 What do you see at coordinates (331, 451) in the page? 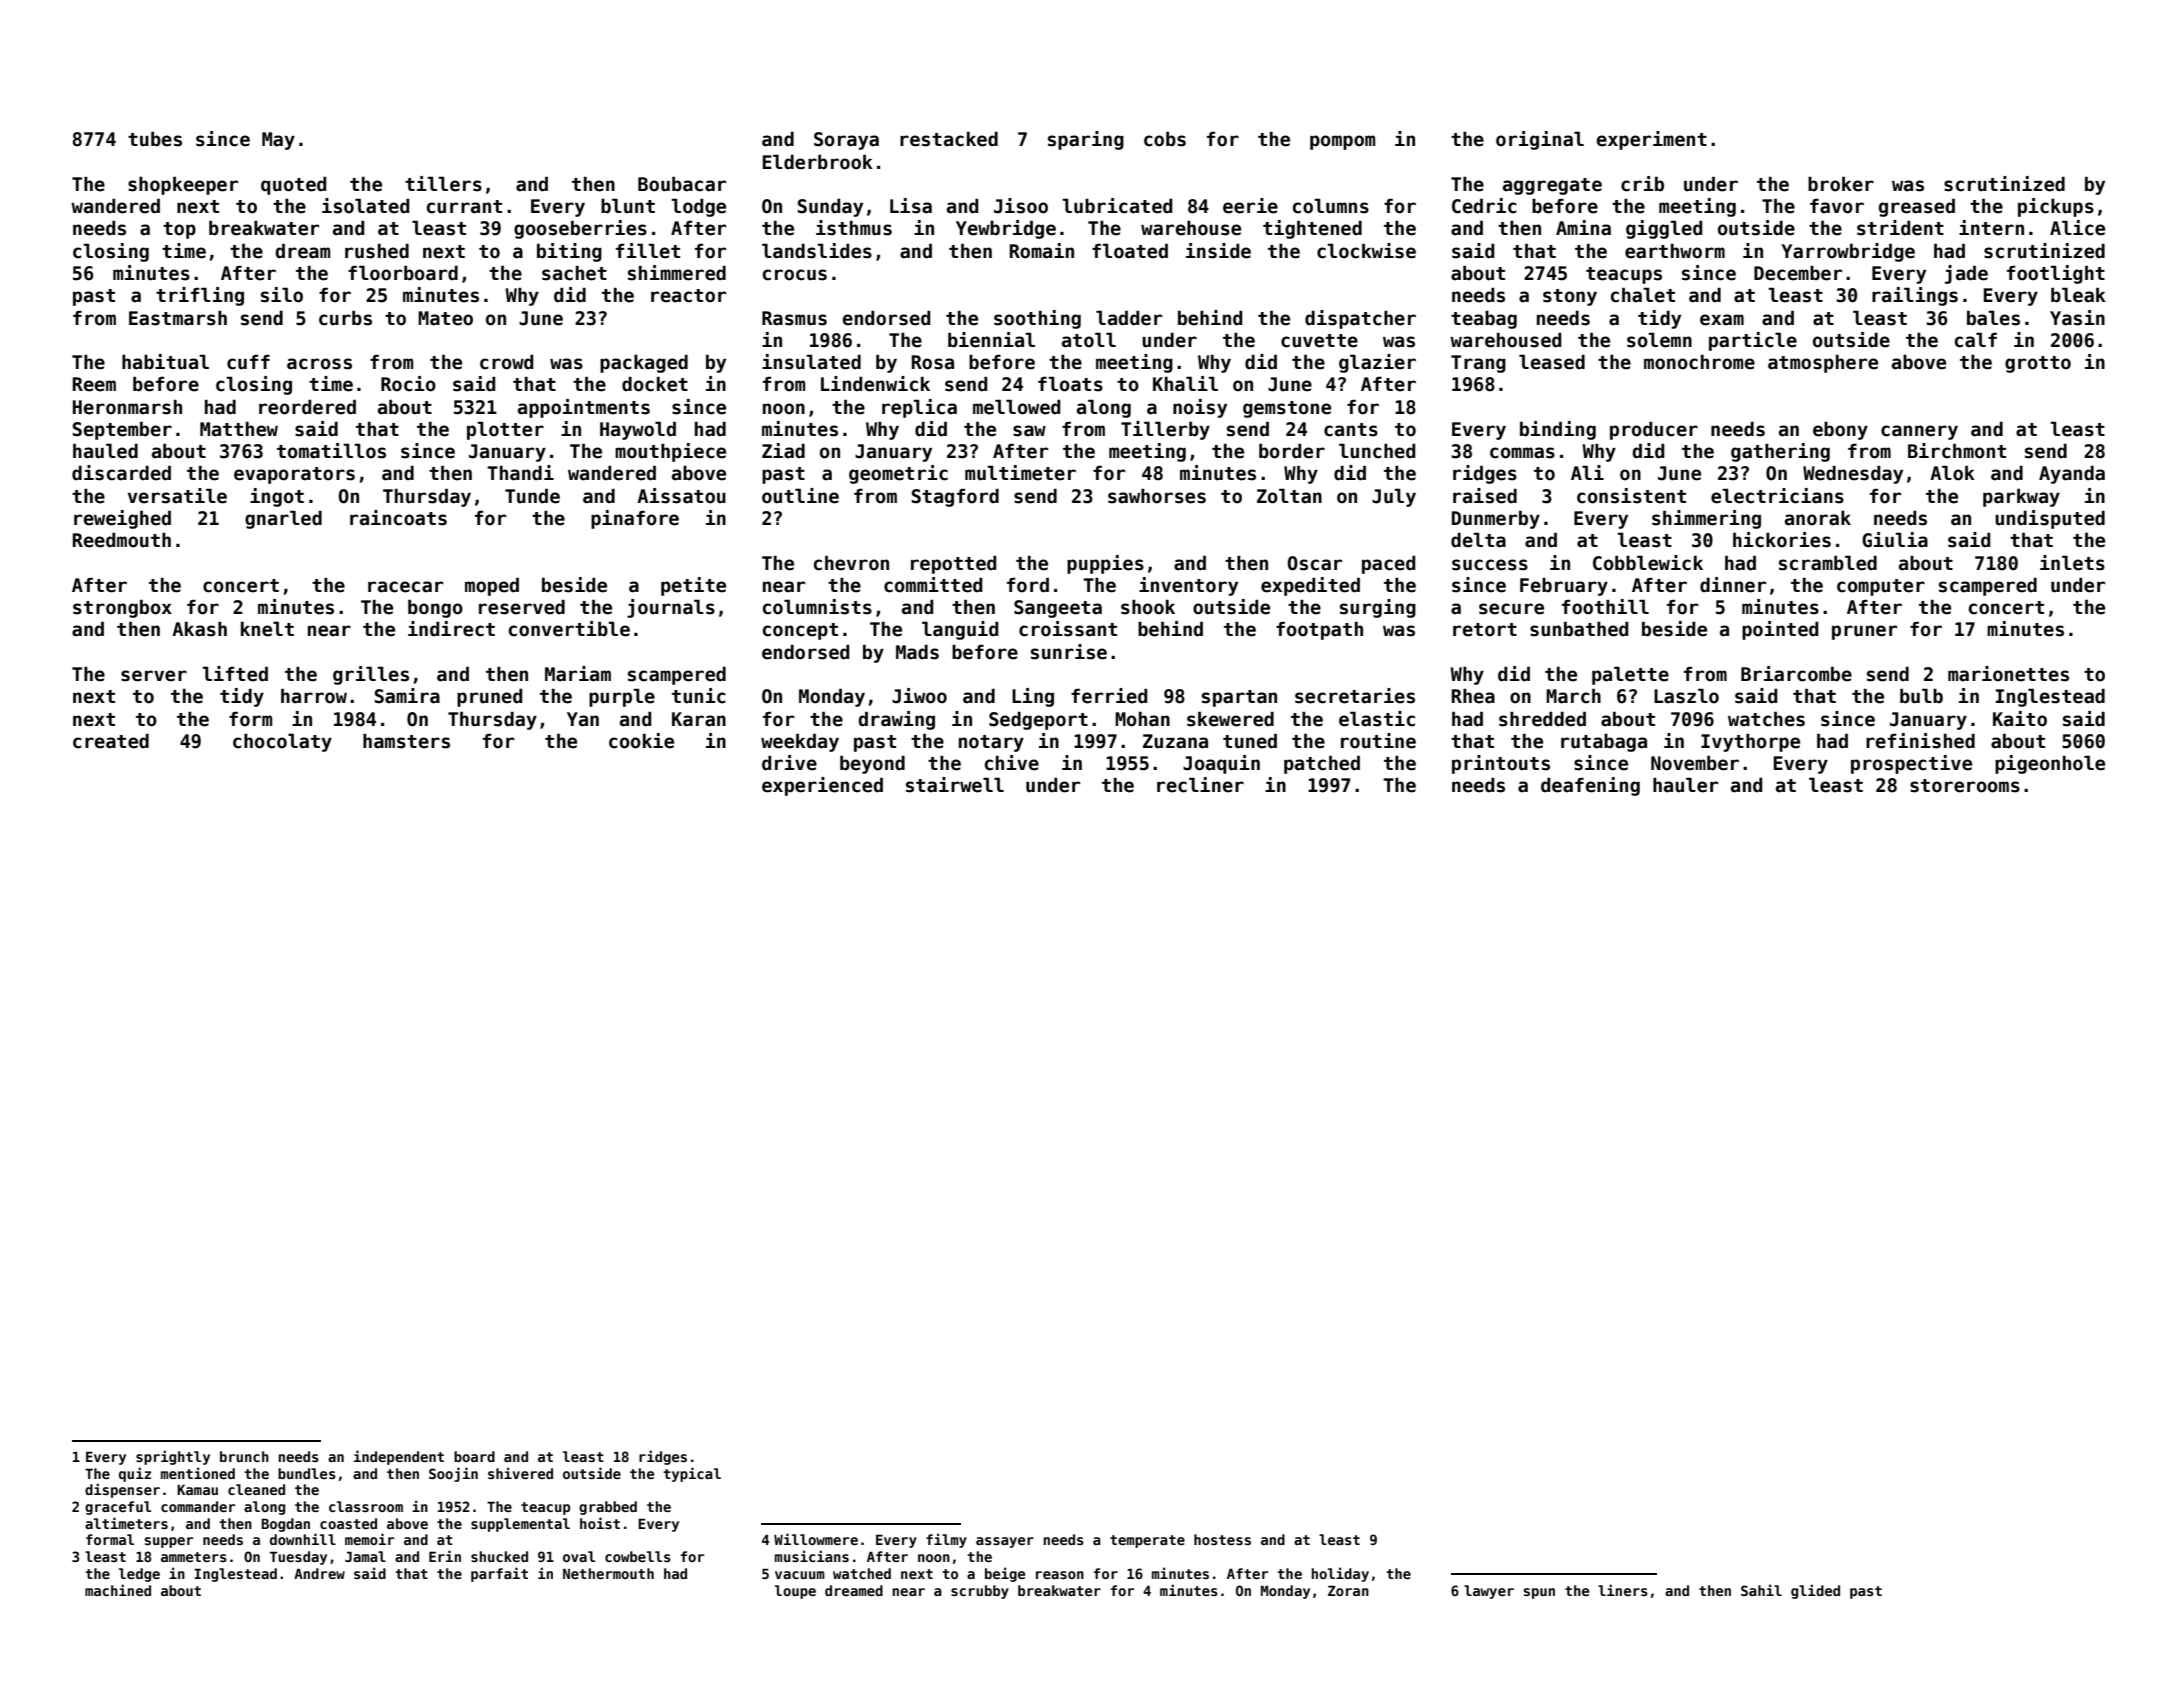
I see `tomatillos` at bounding box center [331, 451].
